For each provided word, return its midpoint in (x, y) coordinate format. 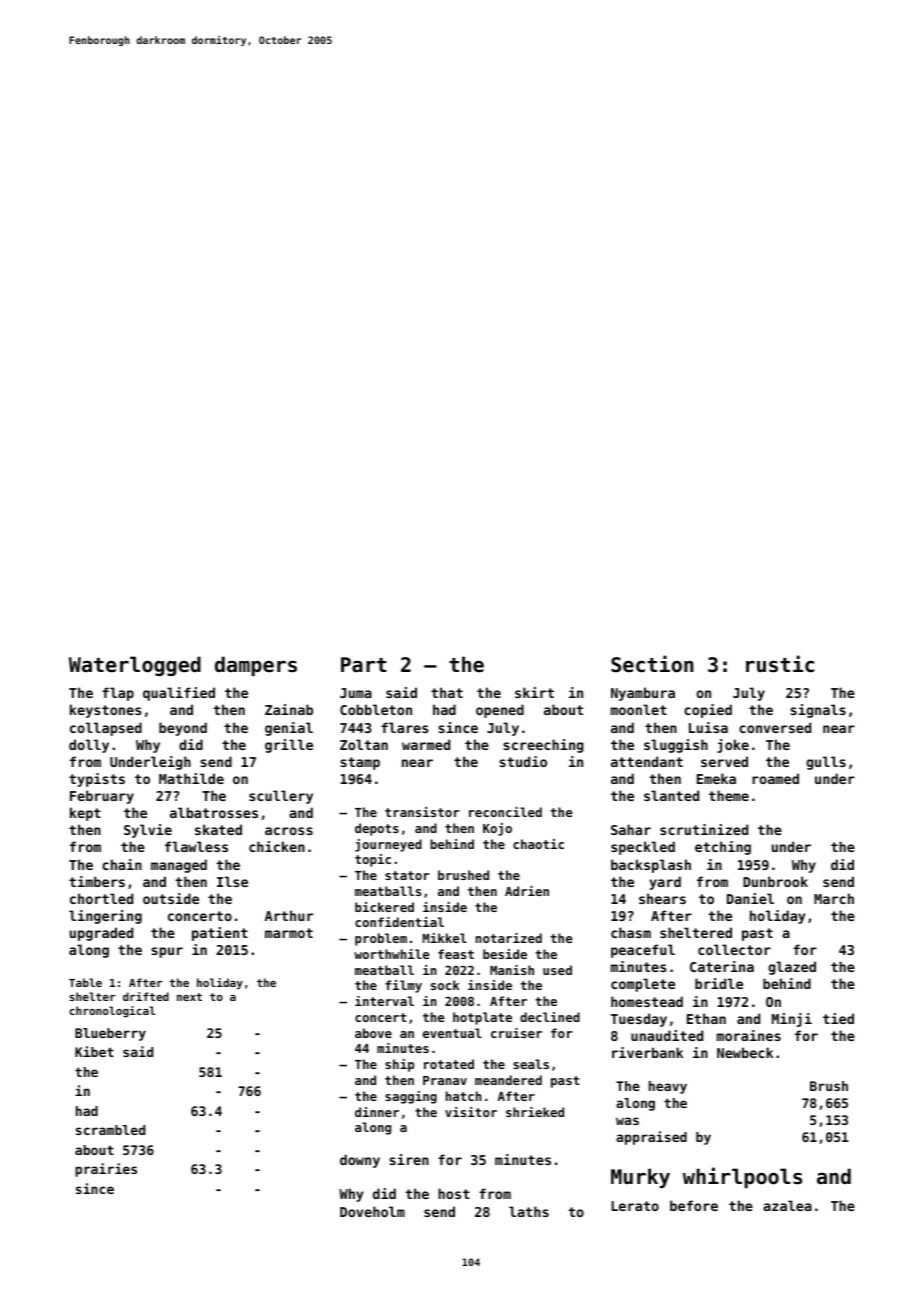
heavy (668, 1087)
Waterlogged (135, 666)
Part (364, 665)
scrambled (110, 1130)
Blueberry (110, 1034)
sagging (411, 1097)
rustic (780, 664)
